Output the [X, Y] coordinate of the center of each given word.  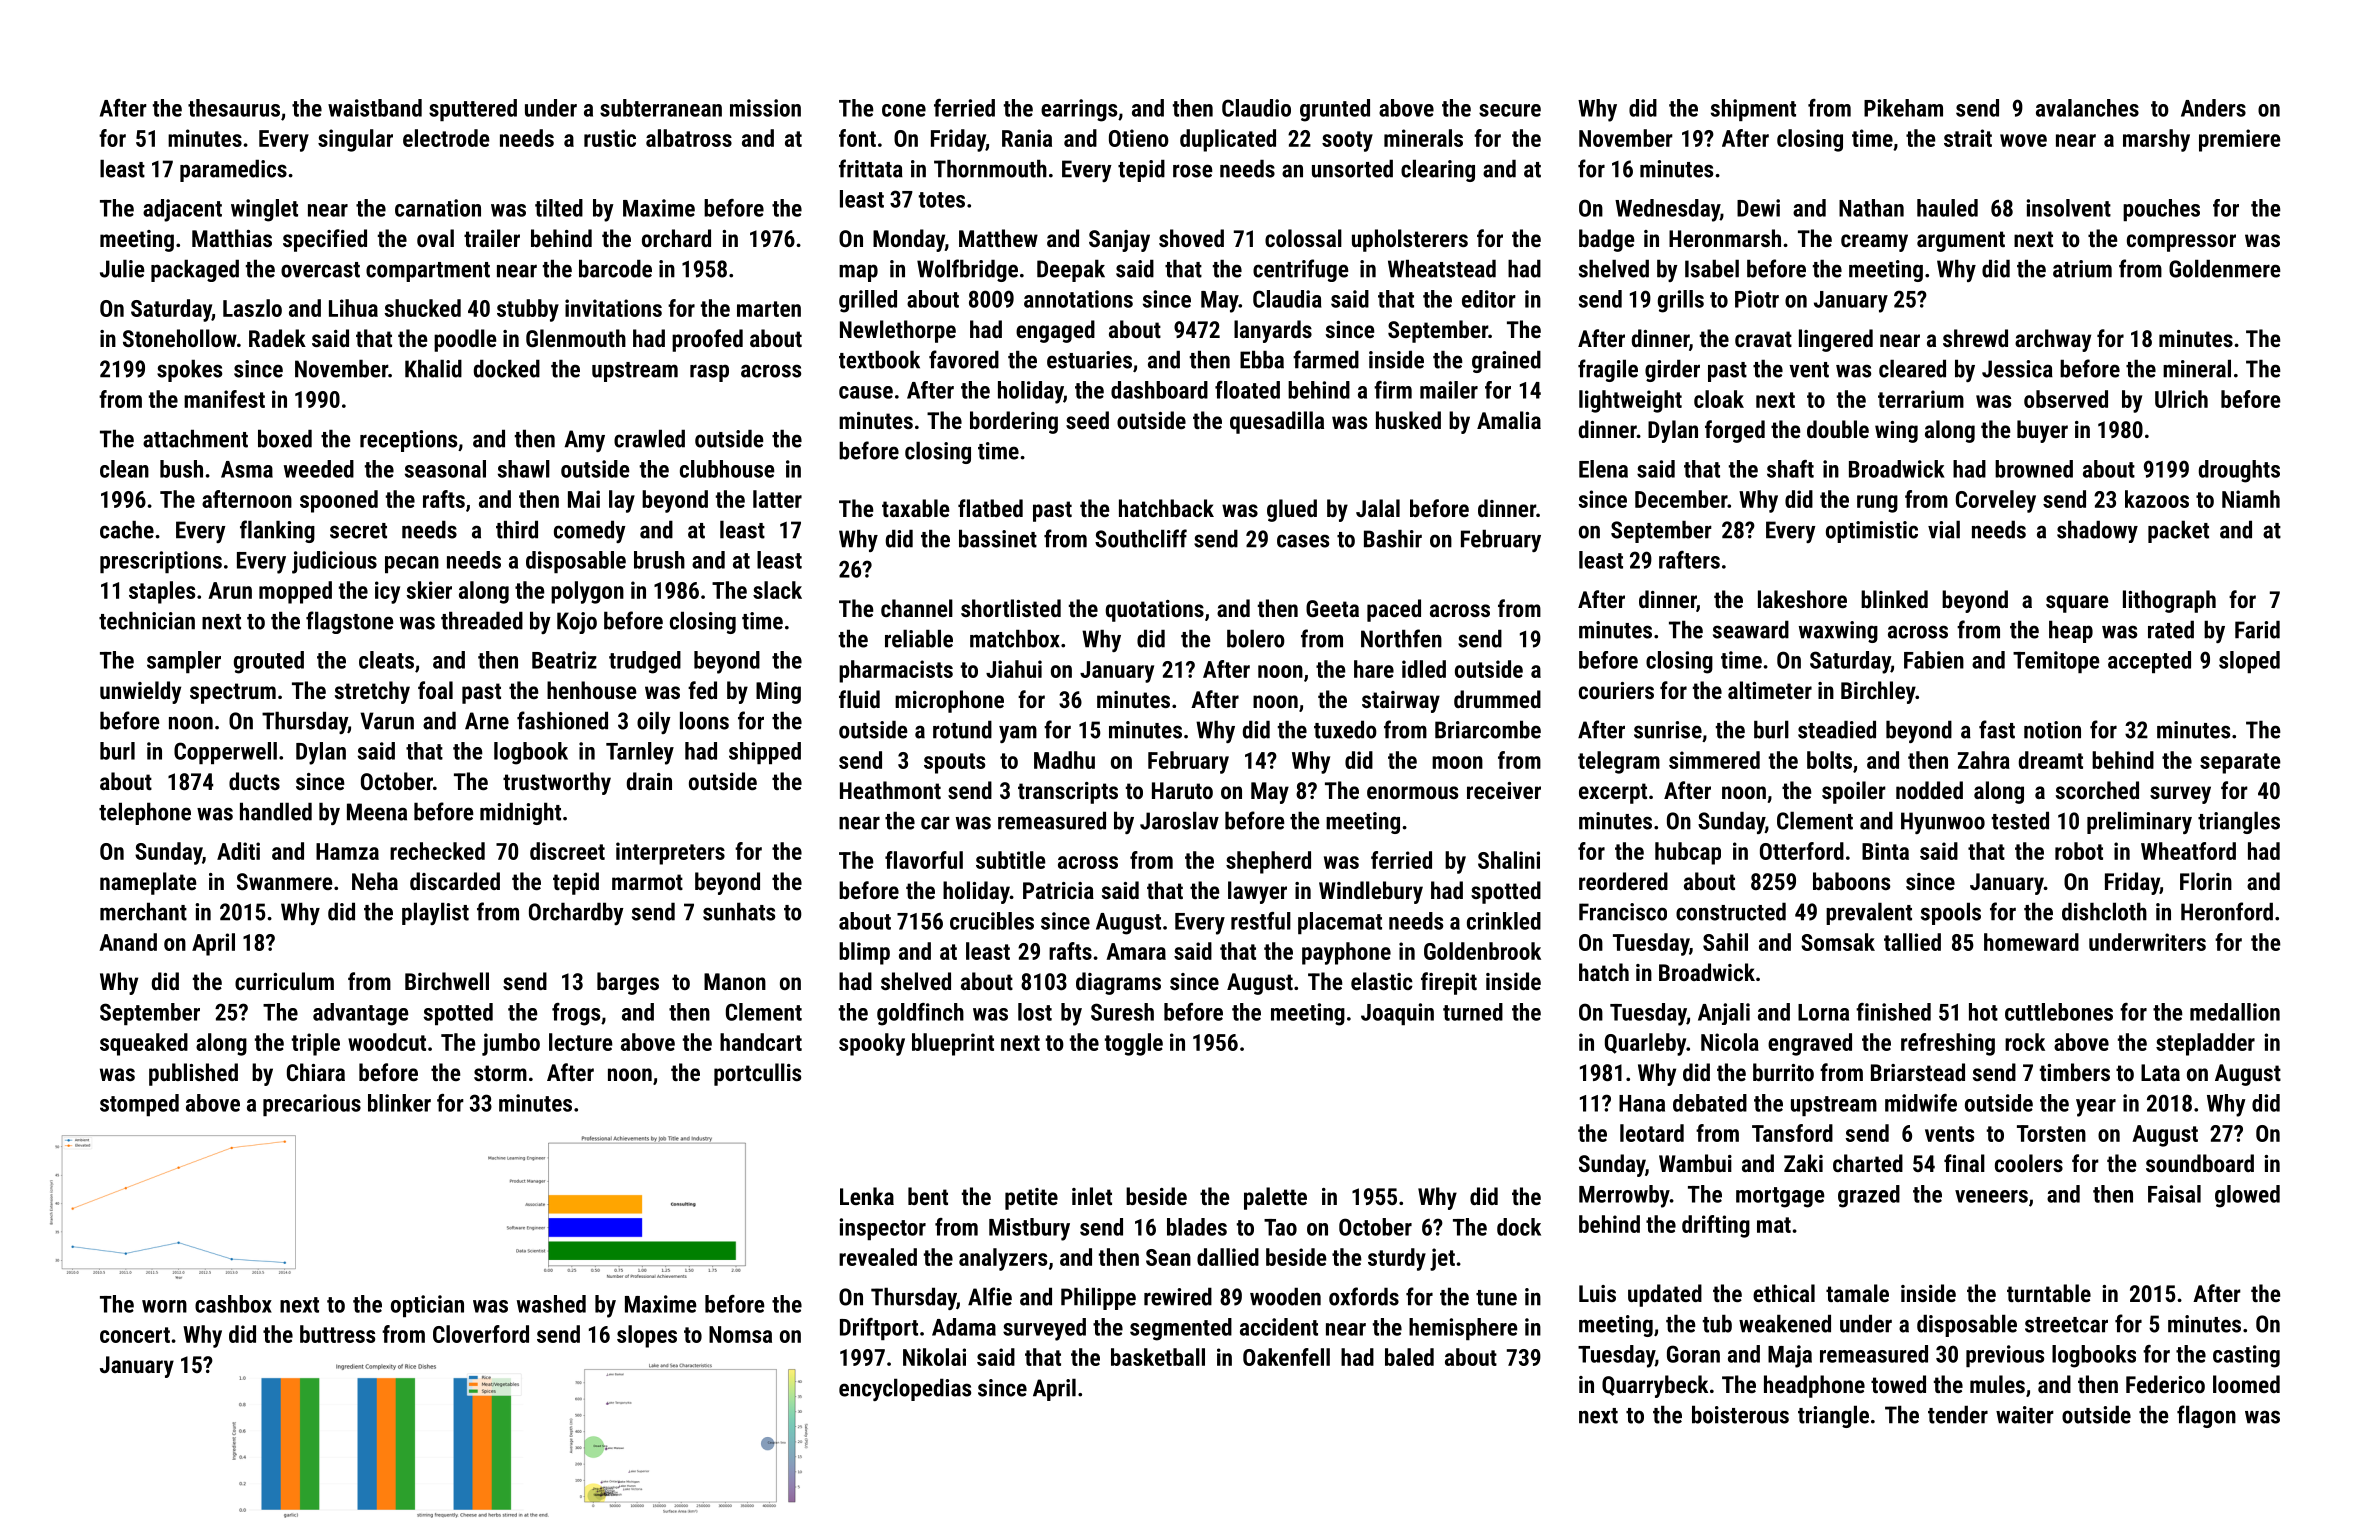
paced [1394, 610]
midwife [1921, 1103]
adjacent [182, 210]
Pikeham [1903, 108]
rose [1193, 171]
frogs [576, 1014]
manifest [224, 399]
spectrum [233, 693]
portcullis [757, 1074]
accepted [2149, 662]
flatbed [990, 508]
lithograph [2169, 601]
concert [135, 1335]
